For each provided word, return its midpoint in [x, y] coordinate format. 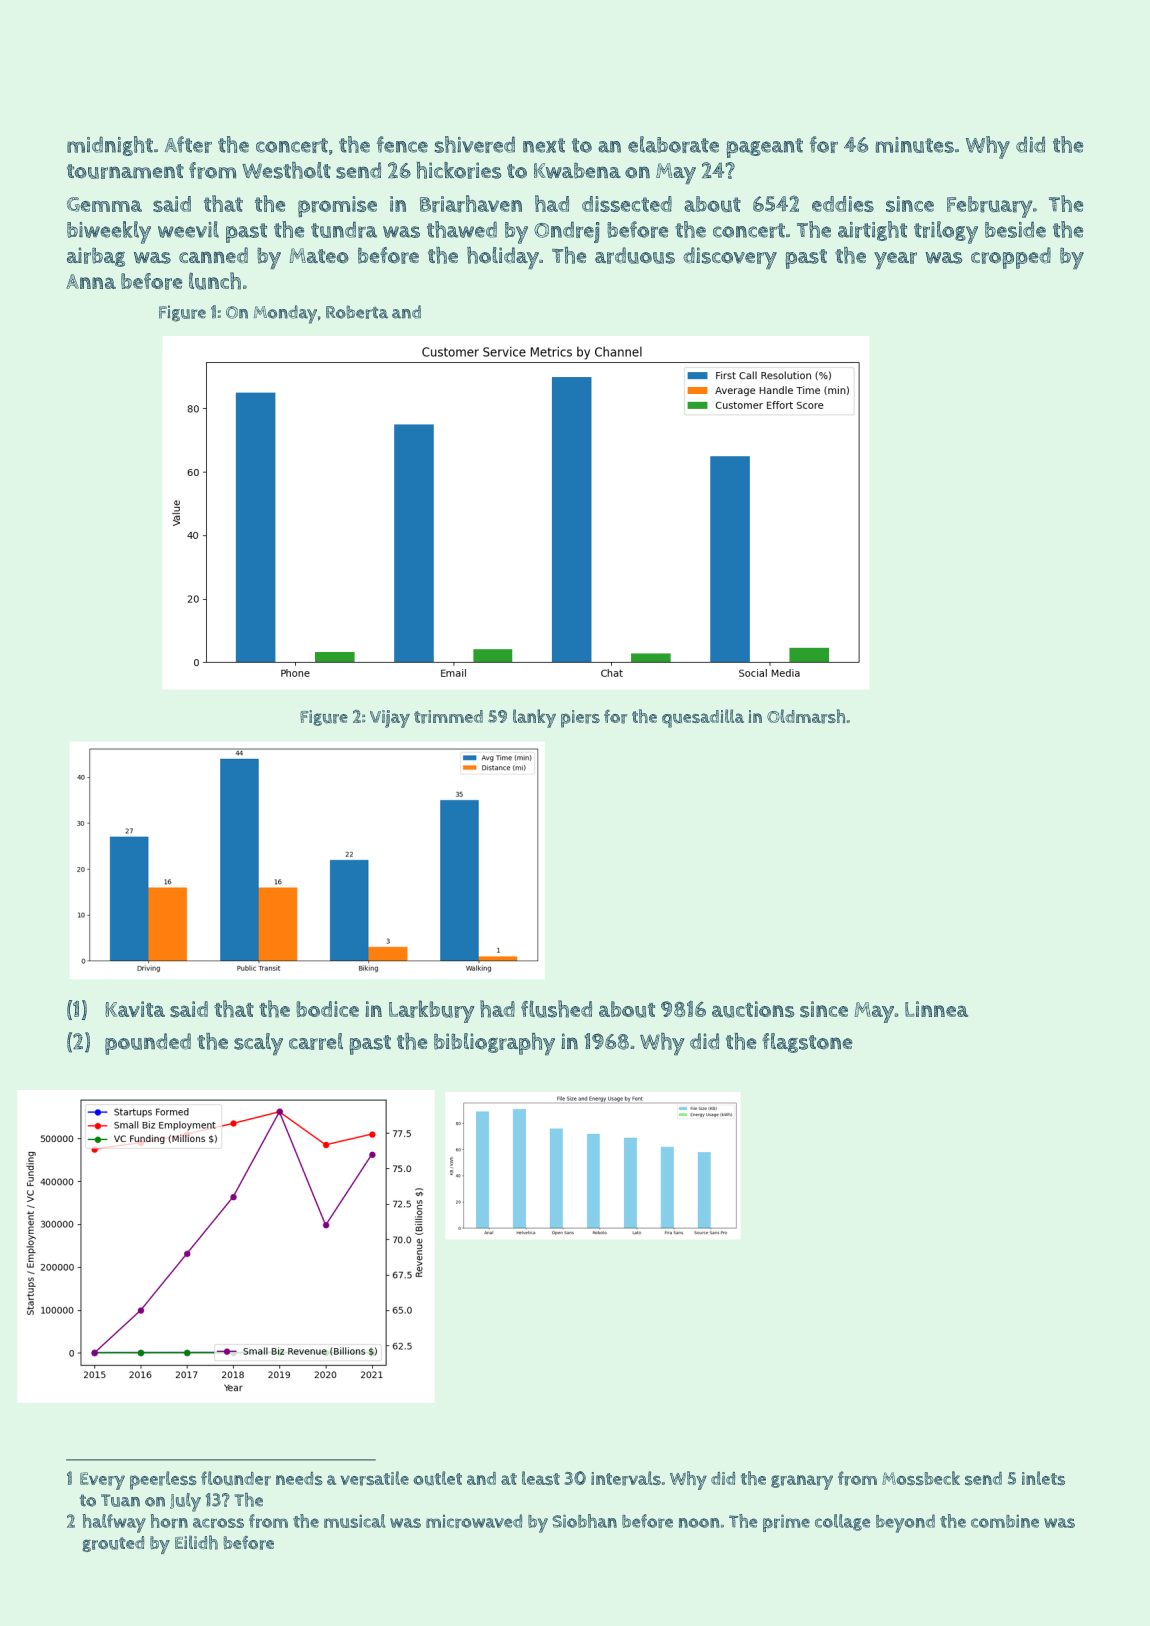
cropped [1011, 258]
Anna [91, 281]
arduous [635, 255]
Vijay [390, 719]
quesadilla [703, 718]
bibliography [494, 1044]
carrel [316, 1041]
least [541, 1478]
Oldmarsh [806, 716]
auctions [753, 1009]
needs [299, 1478]
